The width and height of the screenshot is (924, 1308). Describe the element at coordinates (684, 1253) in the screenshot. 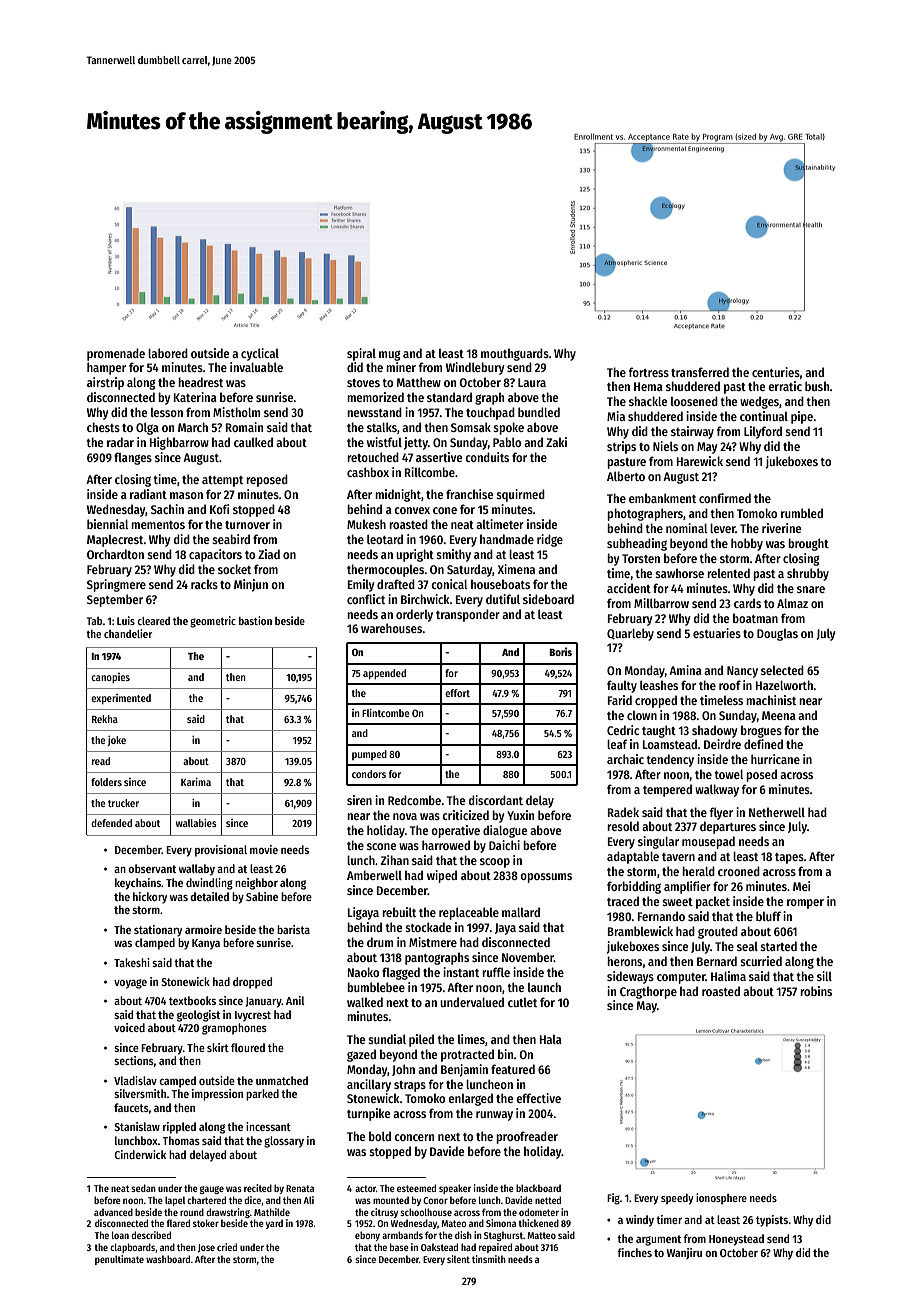

I see `Wanjiru` at that location.
